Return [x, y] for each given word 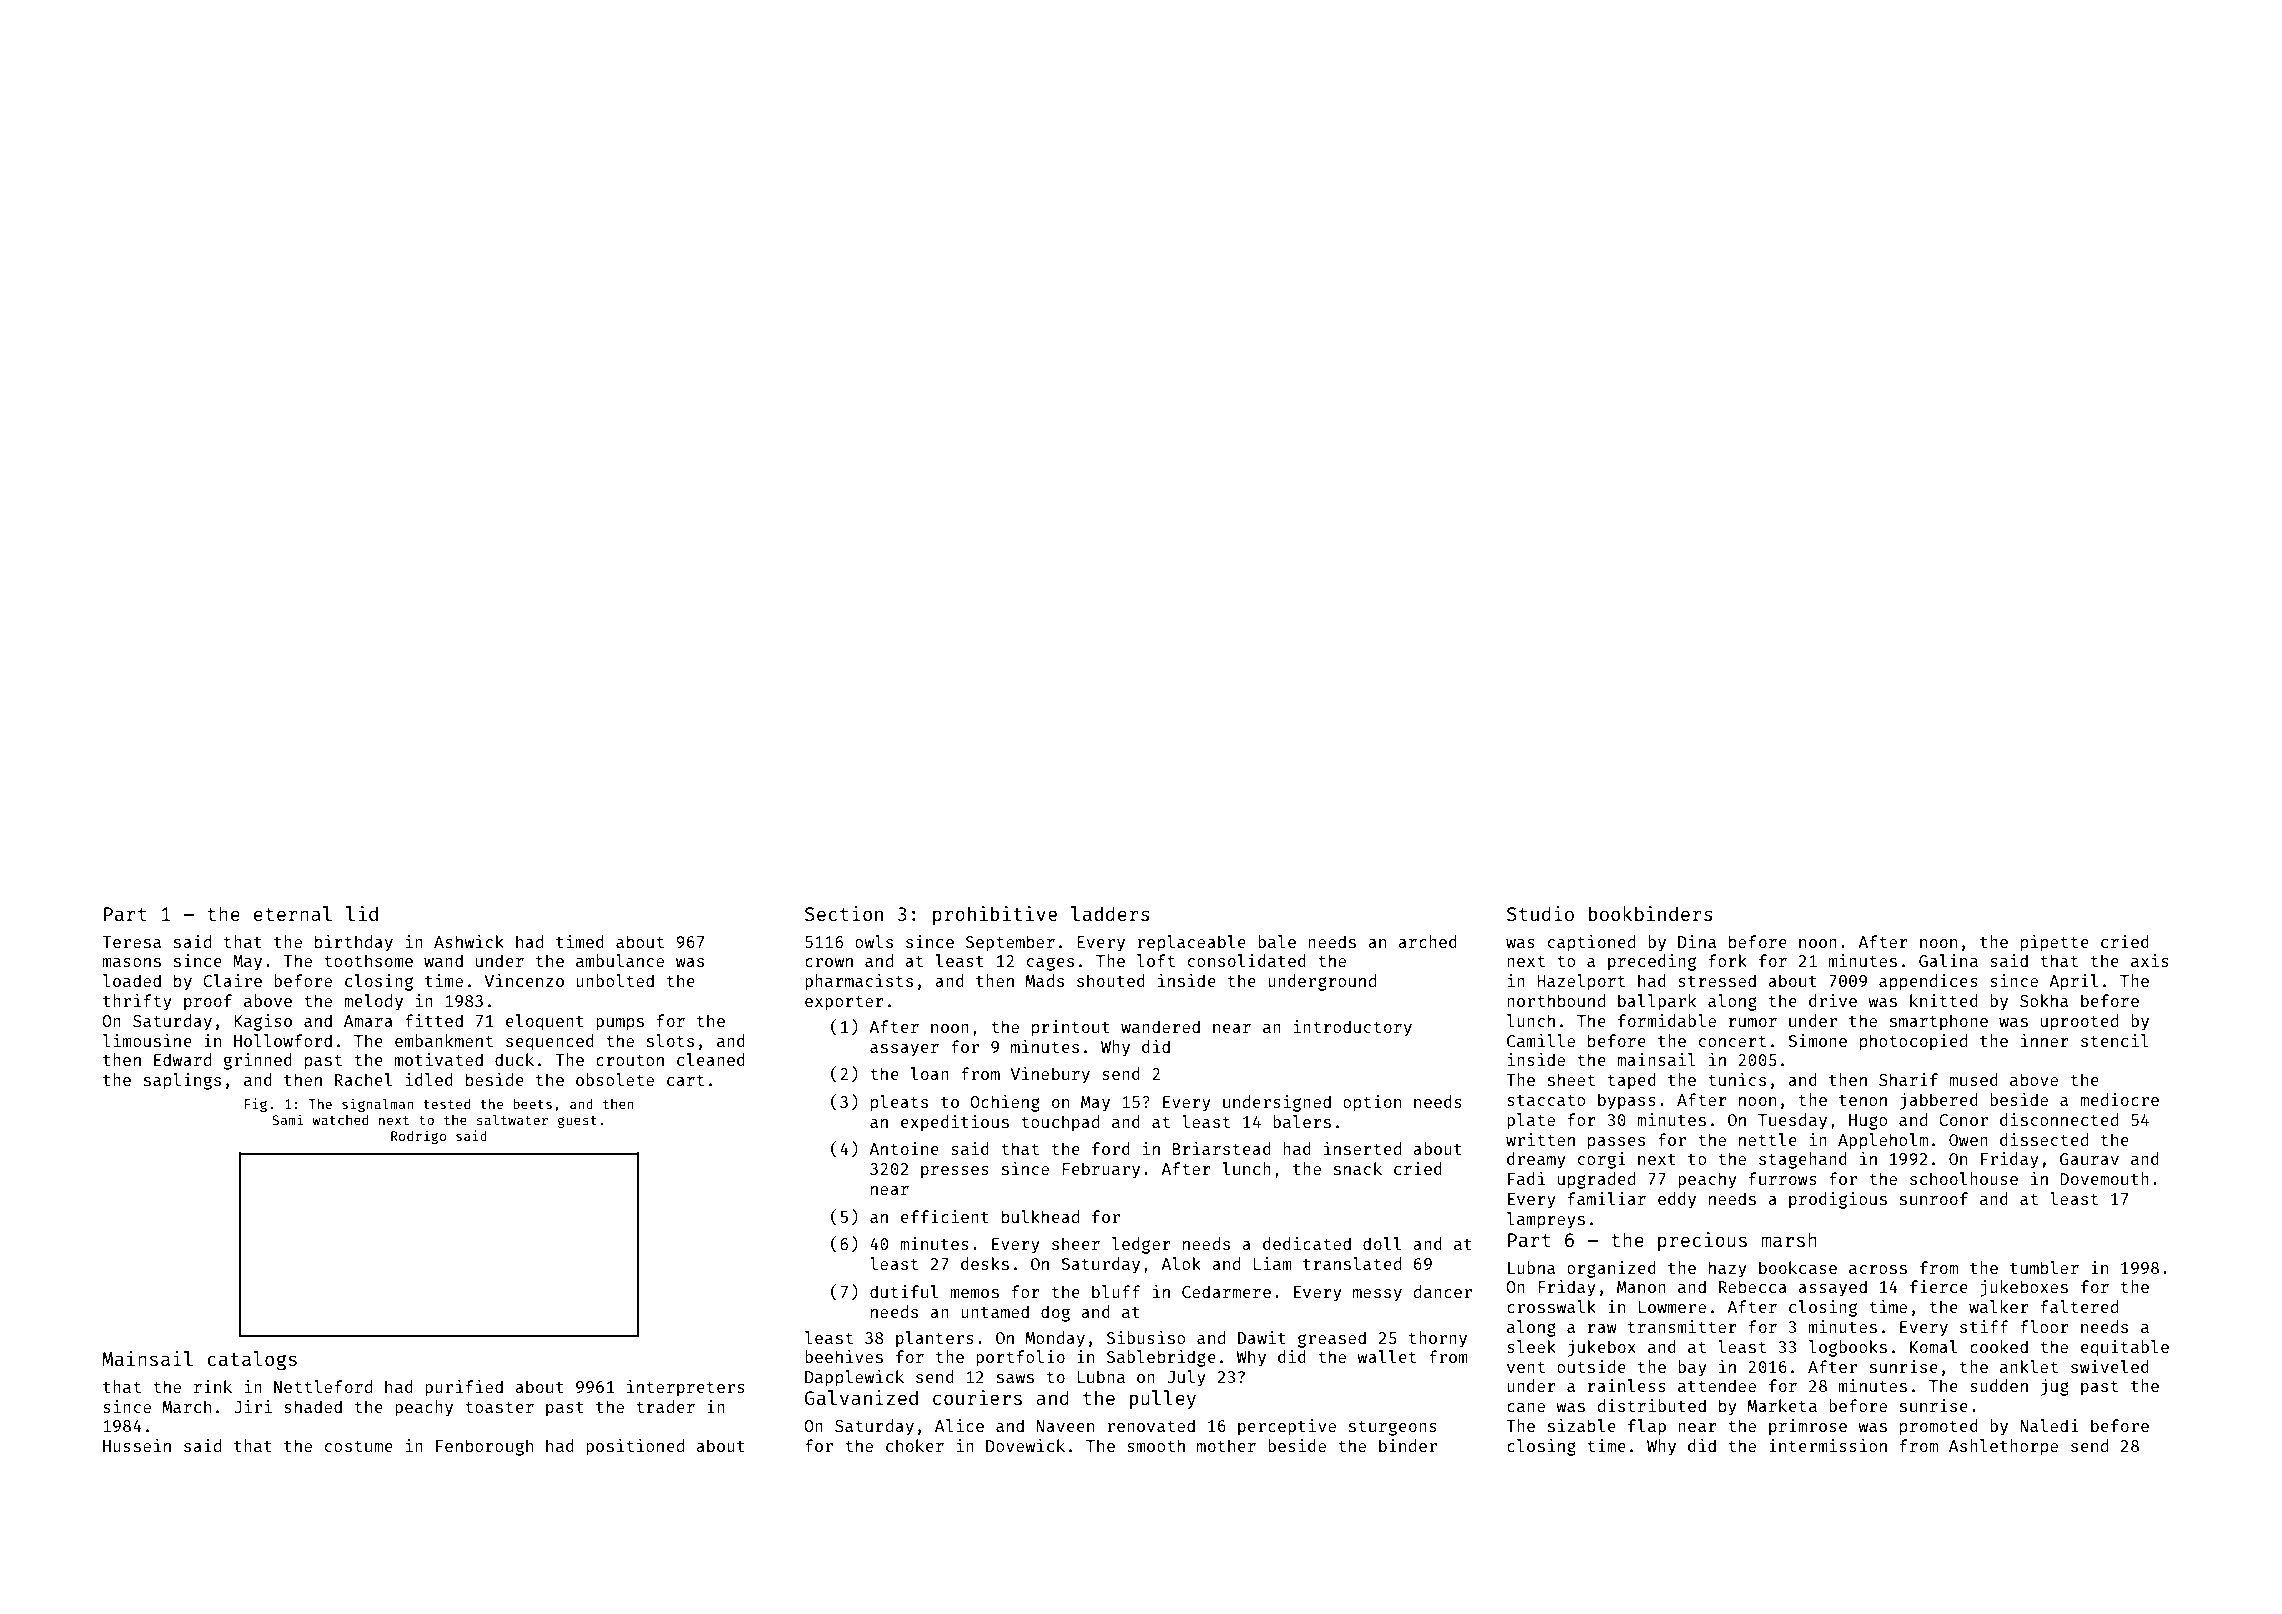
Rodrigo [418, 1137]
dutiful [904, 1291]
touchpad [1060, 1123]
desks [985, 1263]
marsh [1789, 1239]
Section [844, 913]
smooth [1156, 1445]
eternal [293, 913]
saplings [182, 1081]
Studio [1540, 913]
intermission [1828, 1445]
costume [359, 1446]
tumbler [2044, 1267]
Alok [1181, 1263]
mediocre [2119, 1099]
